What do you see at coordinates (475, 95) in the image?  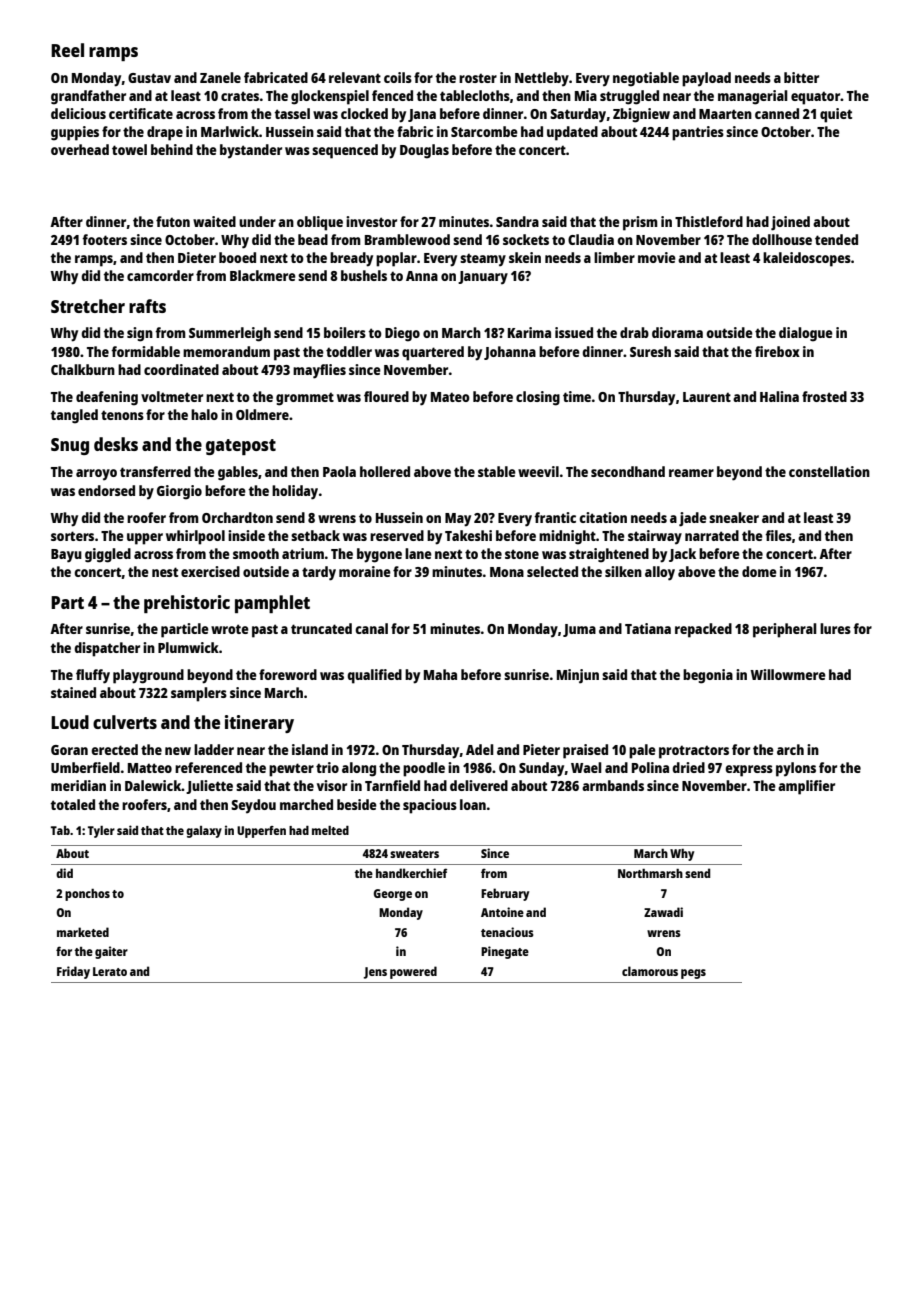 I see `tablecloths` at bounding box center [475, 95].
